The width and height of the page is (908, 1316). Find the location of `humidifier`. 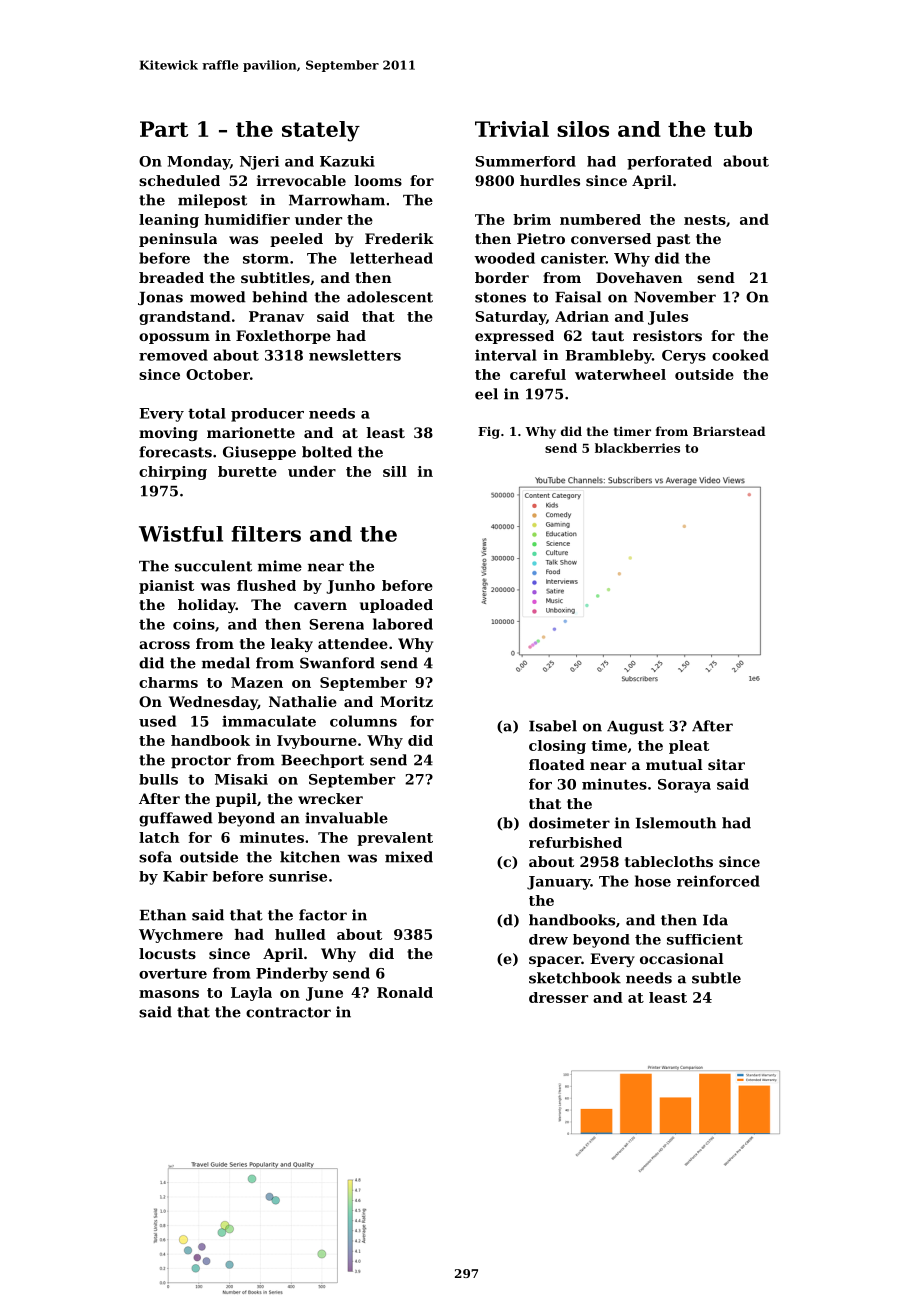

humidifier is located at coordinates (247, 219).
